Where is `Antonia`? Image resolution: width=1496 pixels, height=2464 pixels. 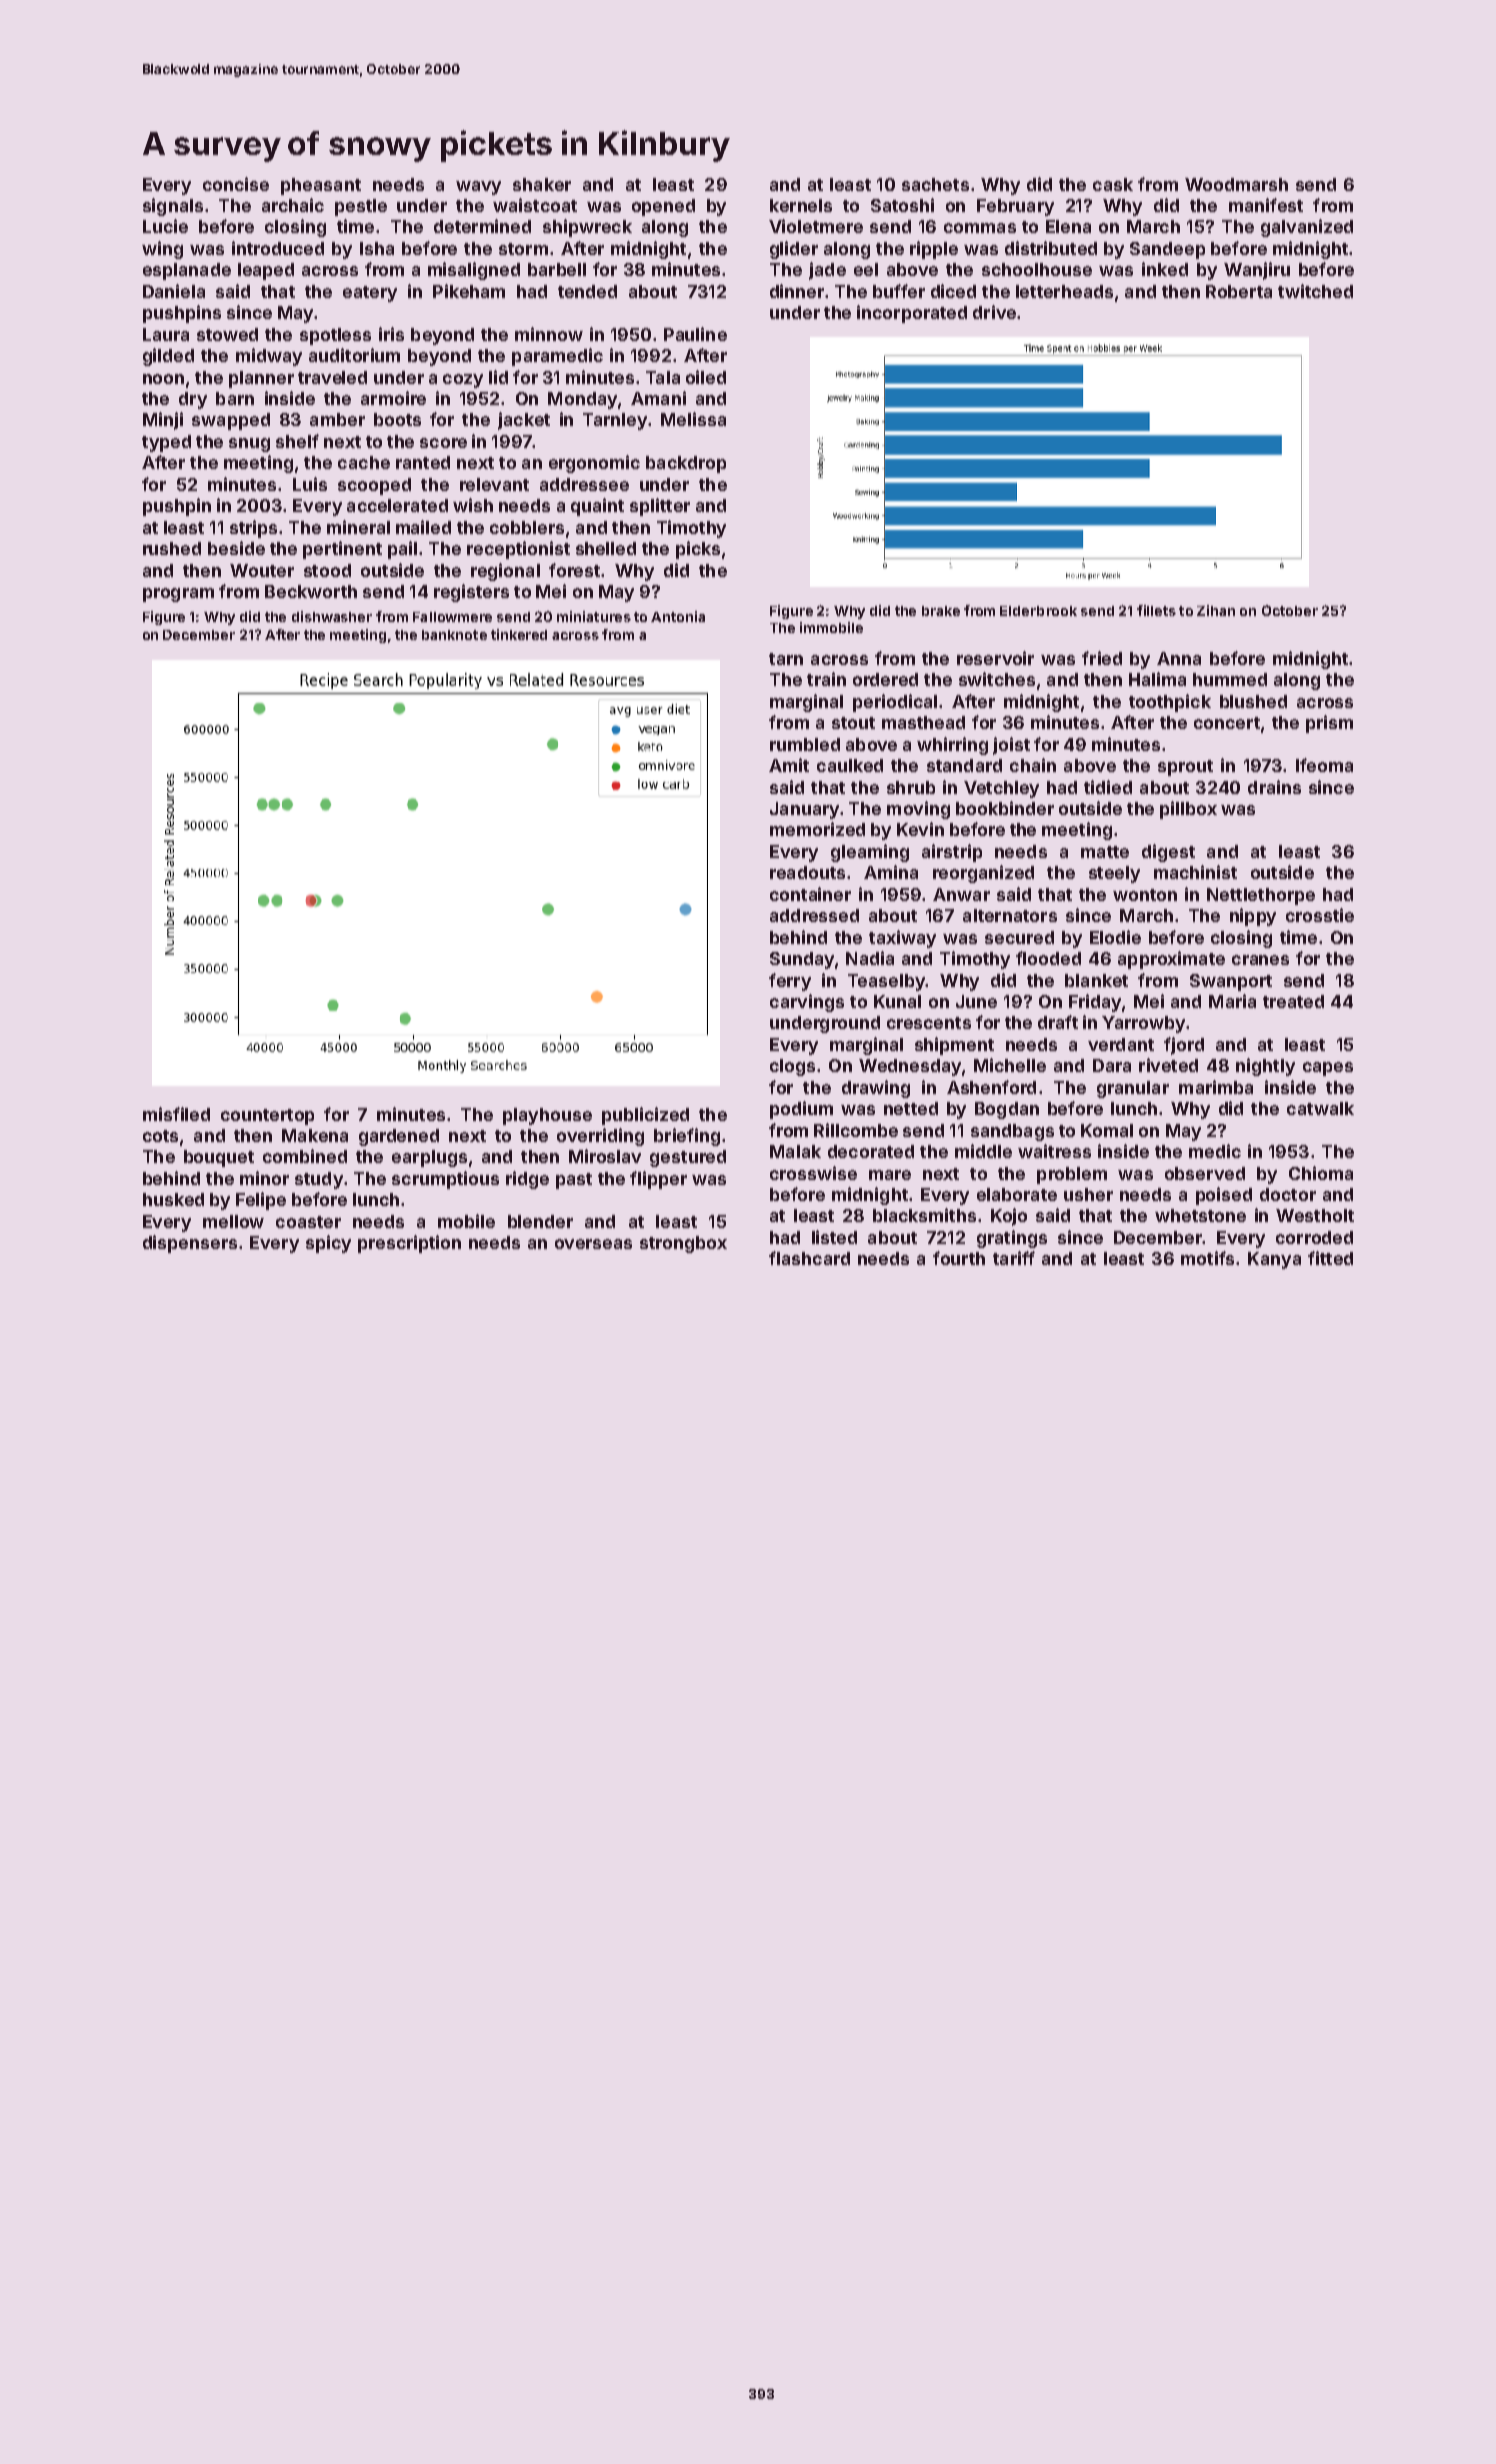 Antonia is located at coordinates (678, 616).
